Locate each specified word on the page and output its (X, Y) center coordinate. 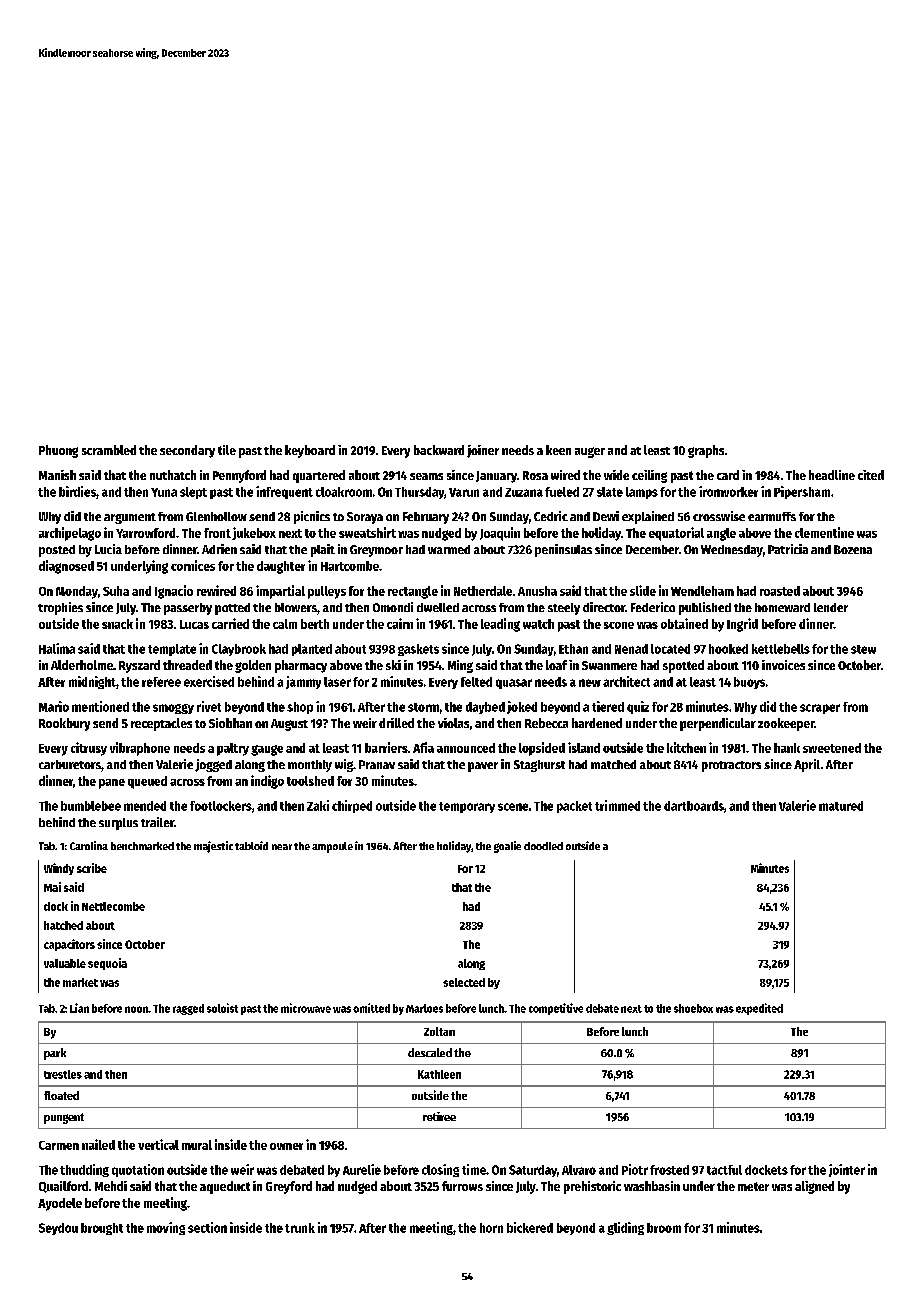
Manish (57, 475)
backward (439, 450)
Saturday (533, 1171)
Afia (423, 747)
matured (841, 806)
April (807, 765)
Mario (54, 706)
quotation (138, 1170)
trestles (63, 1074)
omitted (371, 1008)
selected (464, 982)
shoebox (693, 1008)
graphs (706, 451)
